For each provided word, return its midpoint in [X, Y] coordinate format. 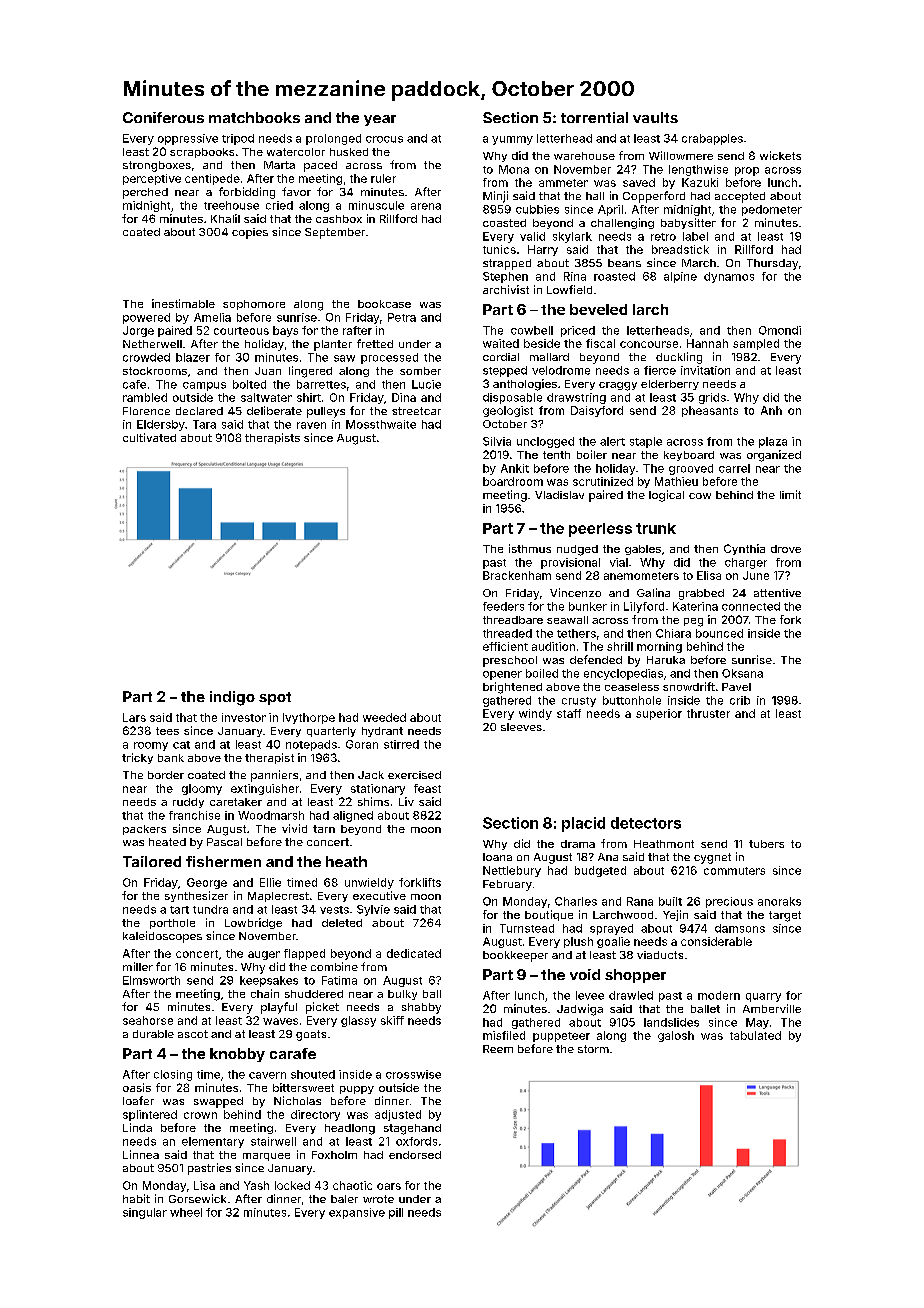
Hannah [707, 343]
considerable [716, 941]
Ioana [497, 857]
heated [167, 842]
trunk [656, 528]
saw [344, 358]
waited [501, 343]
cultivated [149, 437]
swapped [218, 1102]
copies [250, 233]
